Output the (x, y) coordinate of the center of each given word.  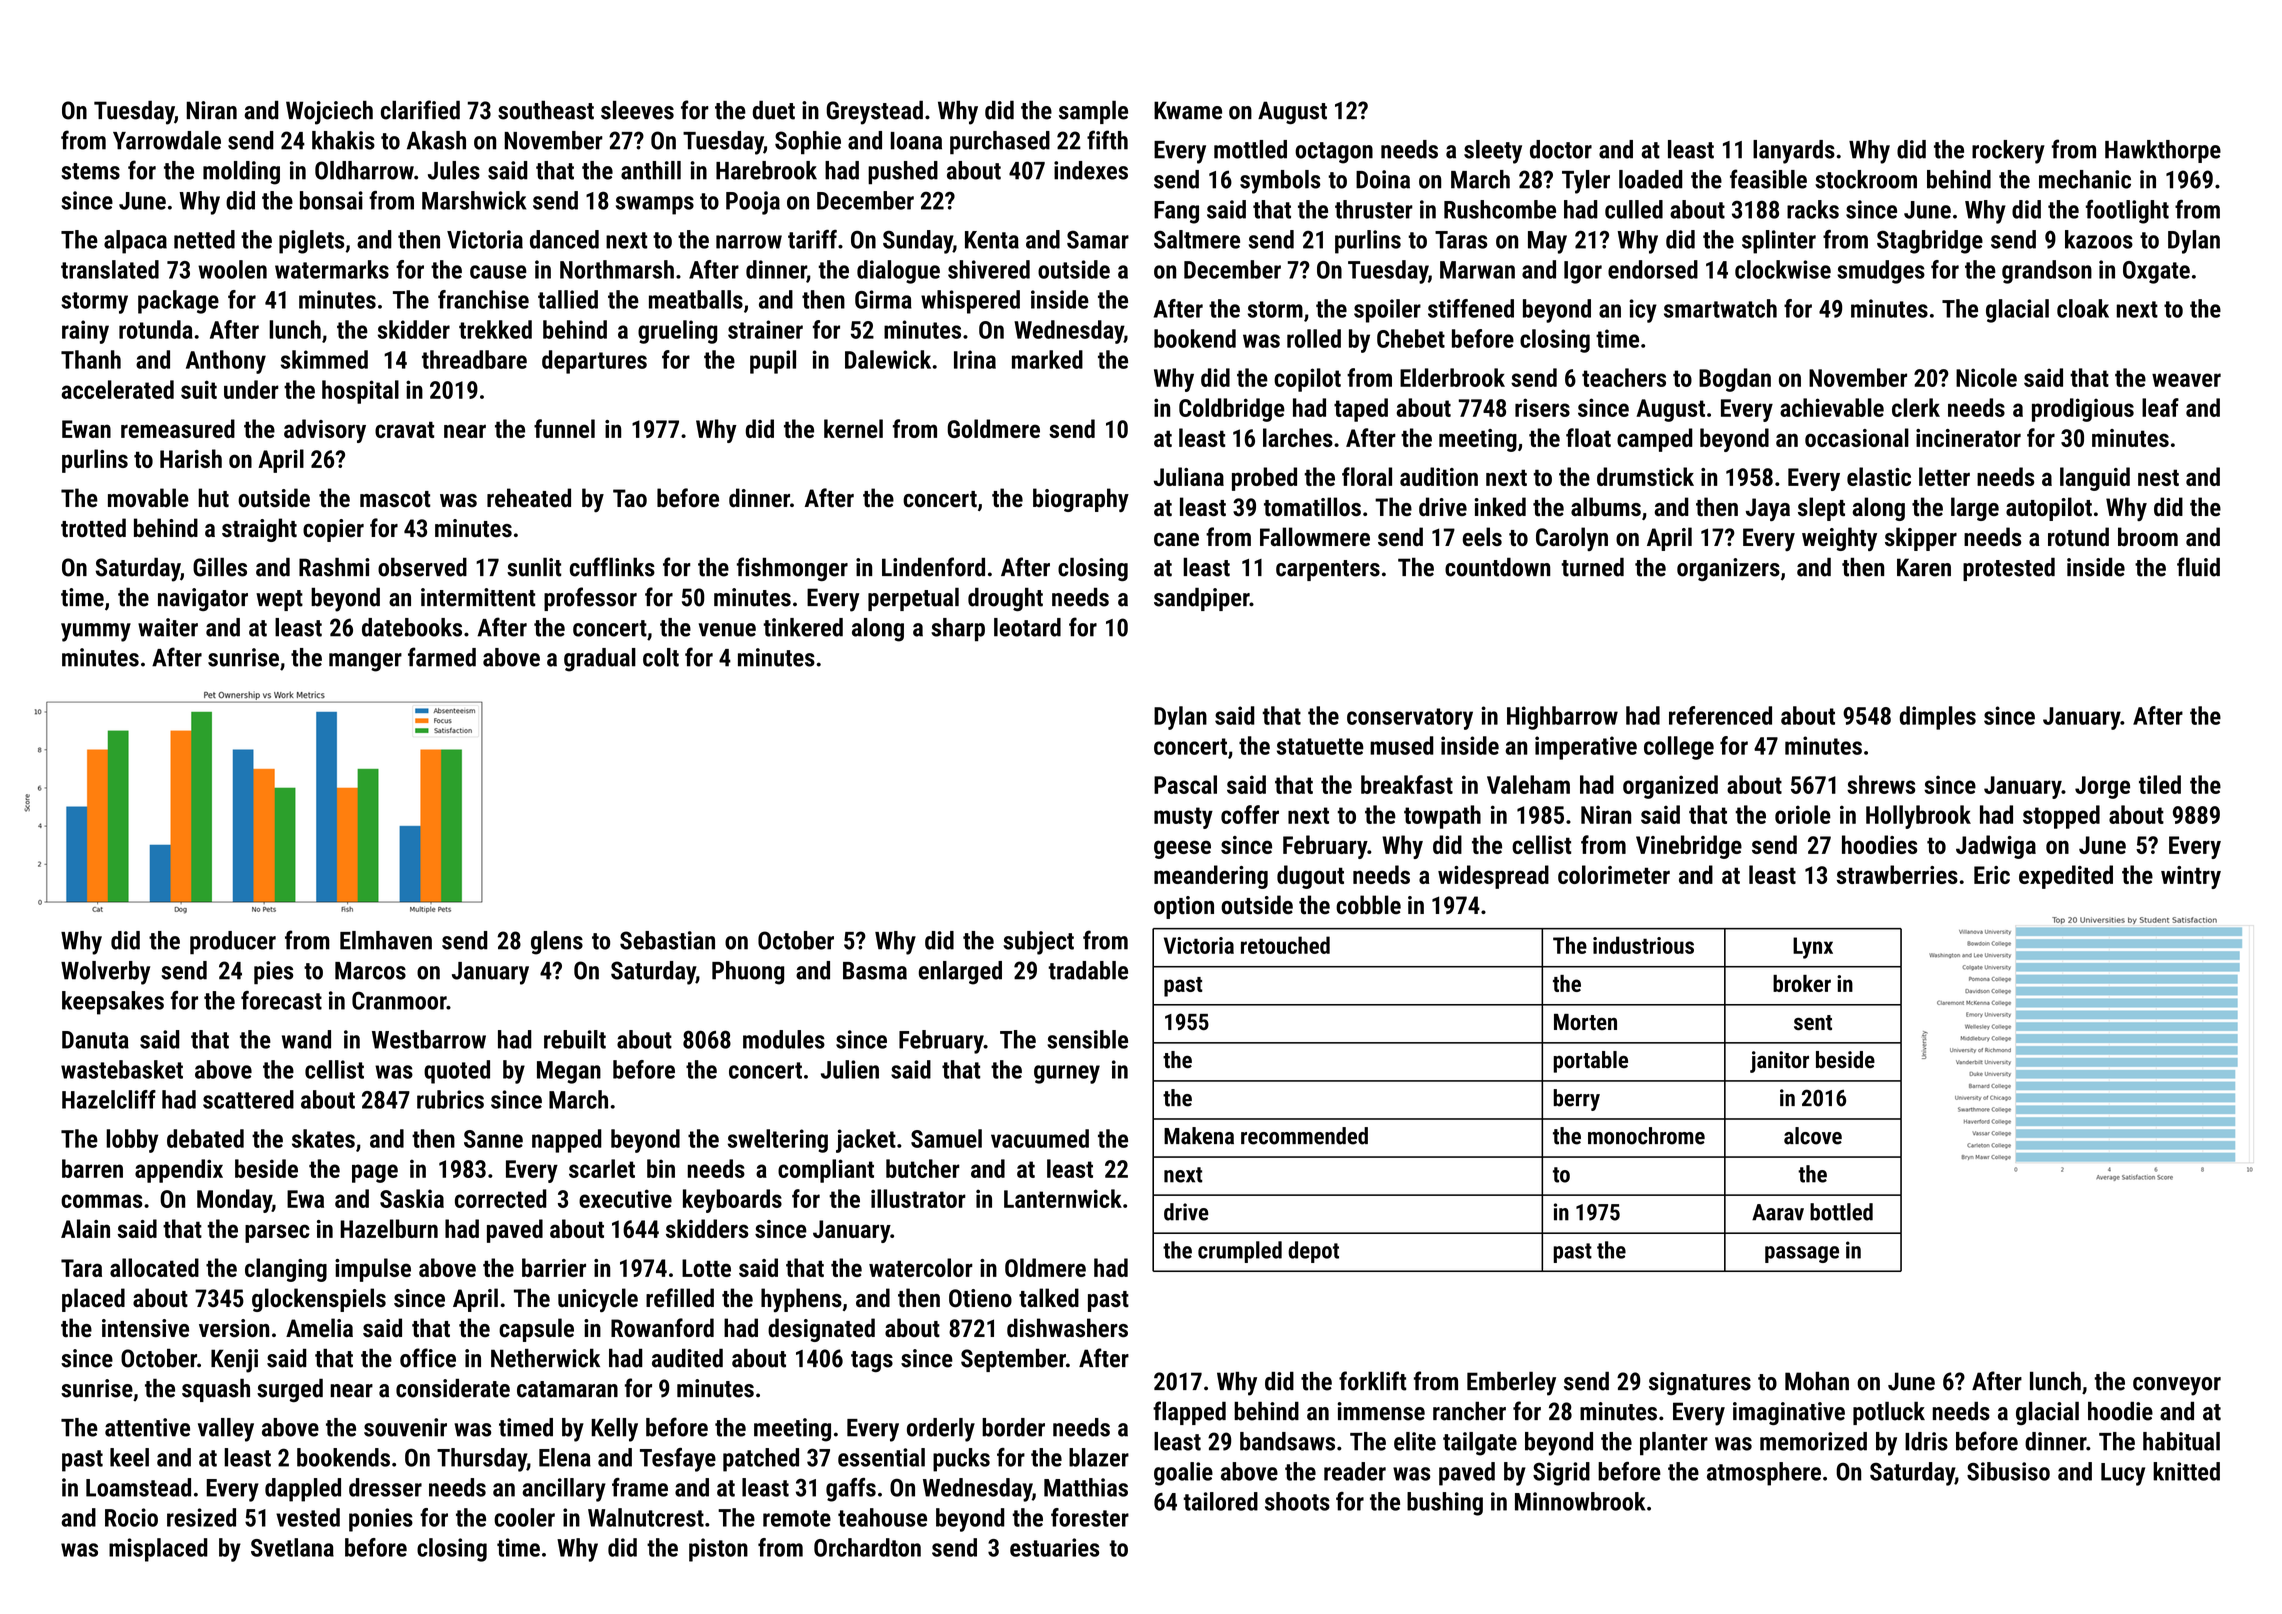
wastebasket (122, 1069)
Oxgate (2156, 272)
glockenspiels (319, 1300)
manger (365, 662)
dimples (1938, 718)
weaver (2186, 380)
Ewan (86, 429)
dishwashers (1067, 1328)
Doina (1383, 179)
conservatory (1410, 719)
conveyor (2177, 1386)
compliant (826, 1171)
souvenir (405, 1427)
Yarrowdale (167, 140)
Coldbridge (1232, 410)
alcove (1813, 1136)
